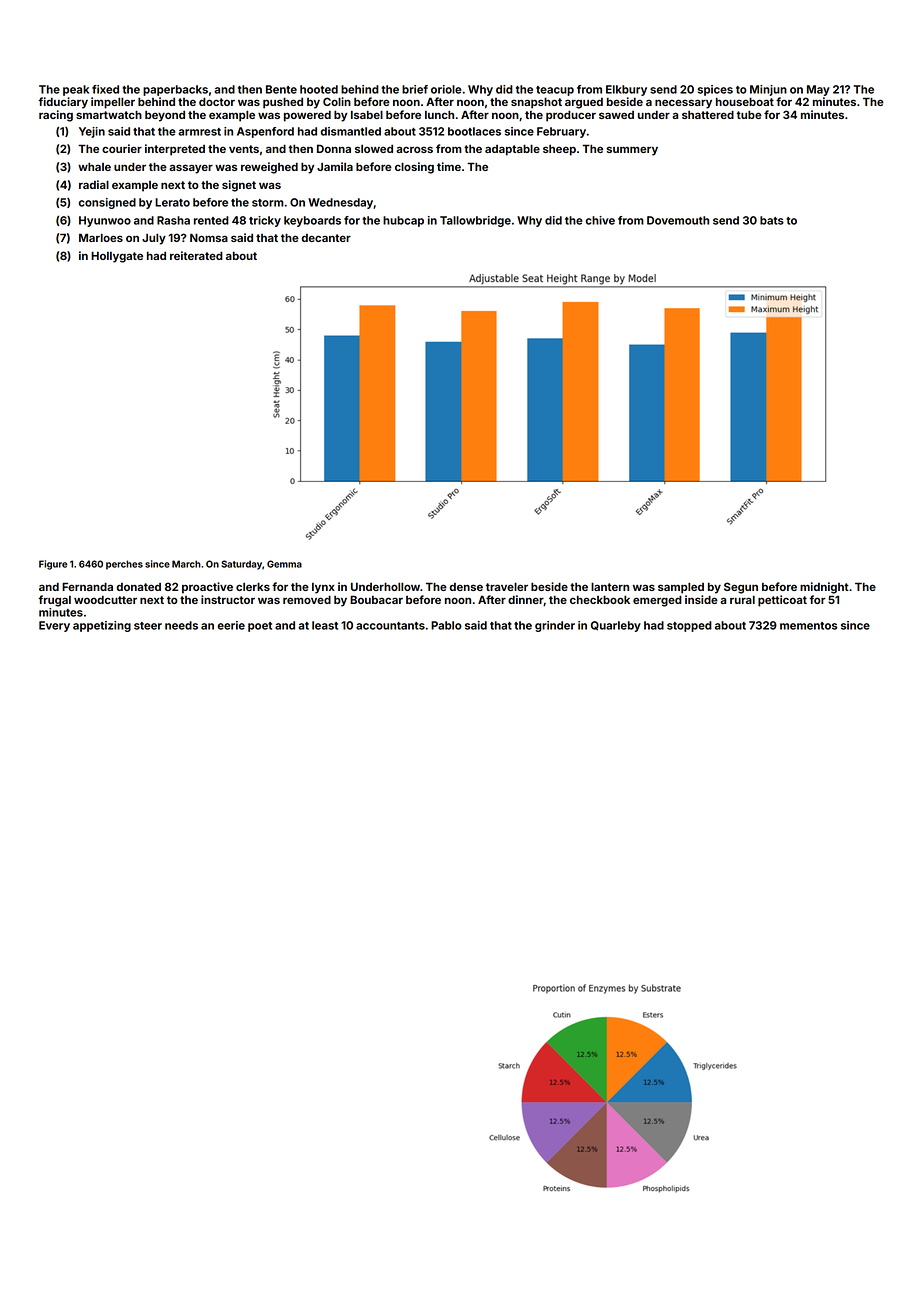 This screenshot has width=924, height=1308. I want to click on summery, so click(632, 151).
